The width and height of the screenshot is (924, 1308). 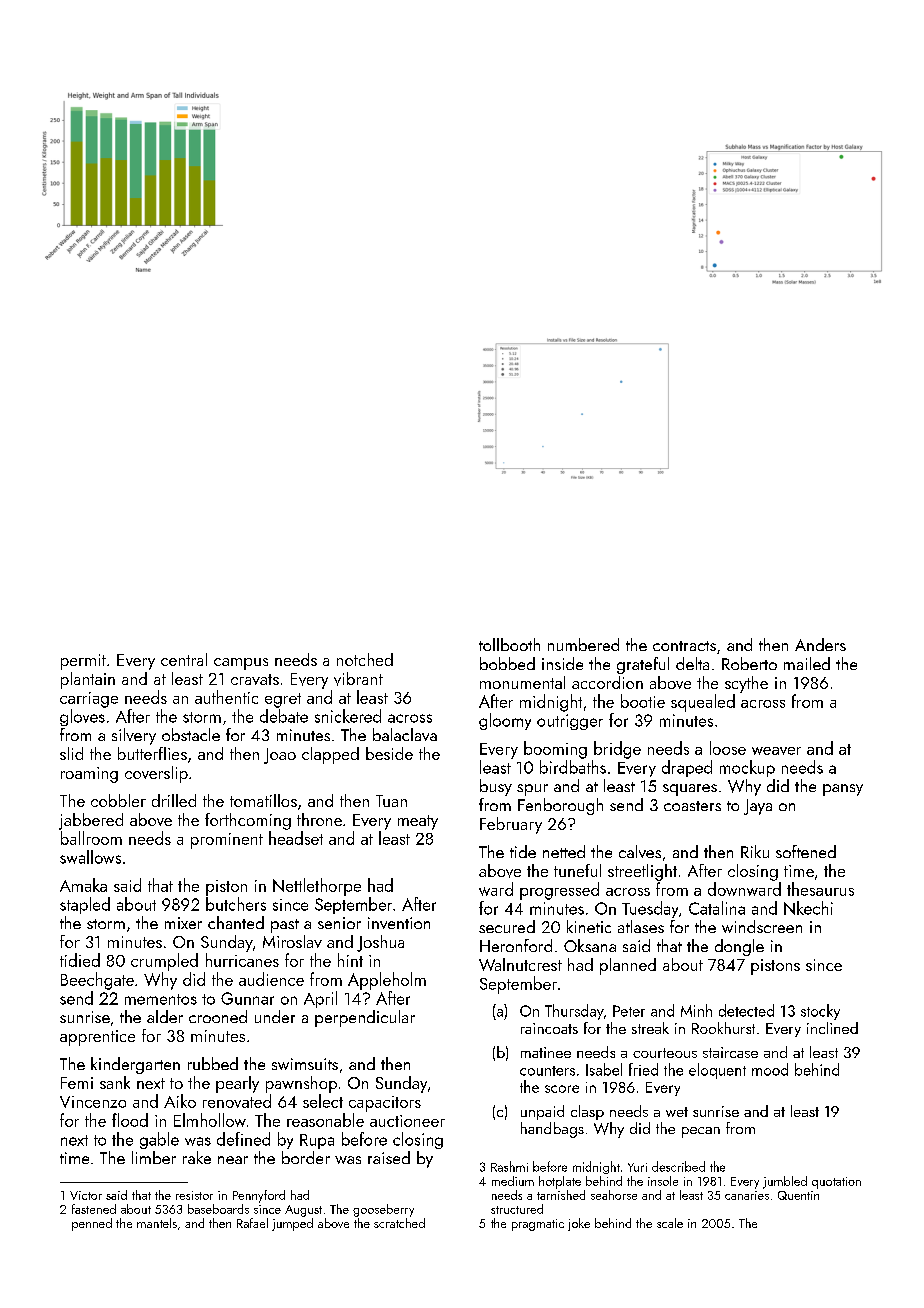 I want to click on scratched, so click(x=399, y=1223).
